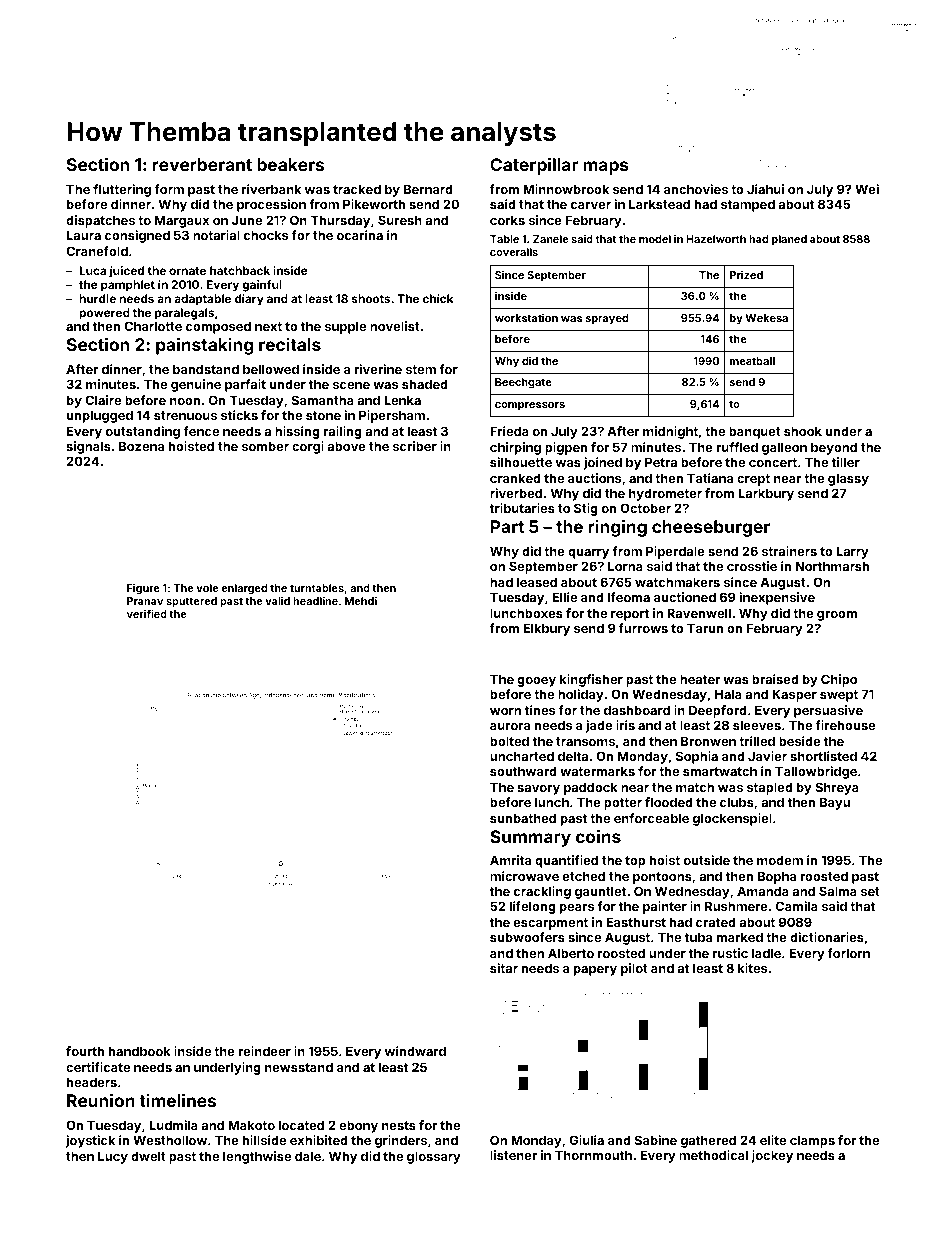 The height and width of the page is (1233, 952). What do you see at coordinates (319, 1140) in the page?
I see `exhibited` at bounding box center [319, 1140].
